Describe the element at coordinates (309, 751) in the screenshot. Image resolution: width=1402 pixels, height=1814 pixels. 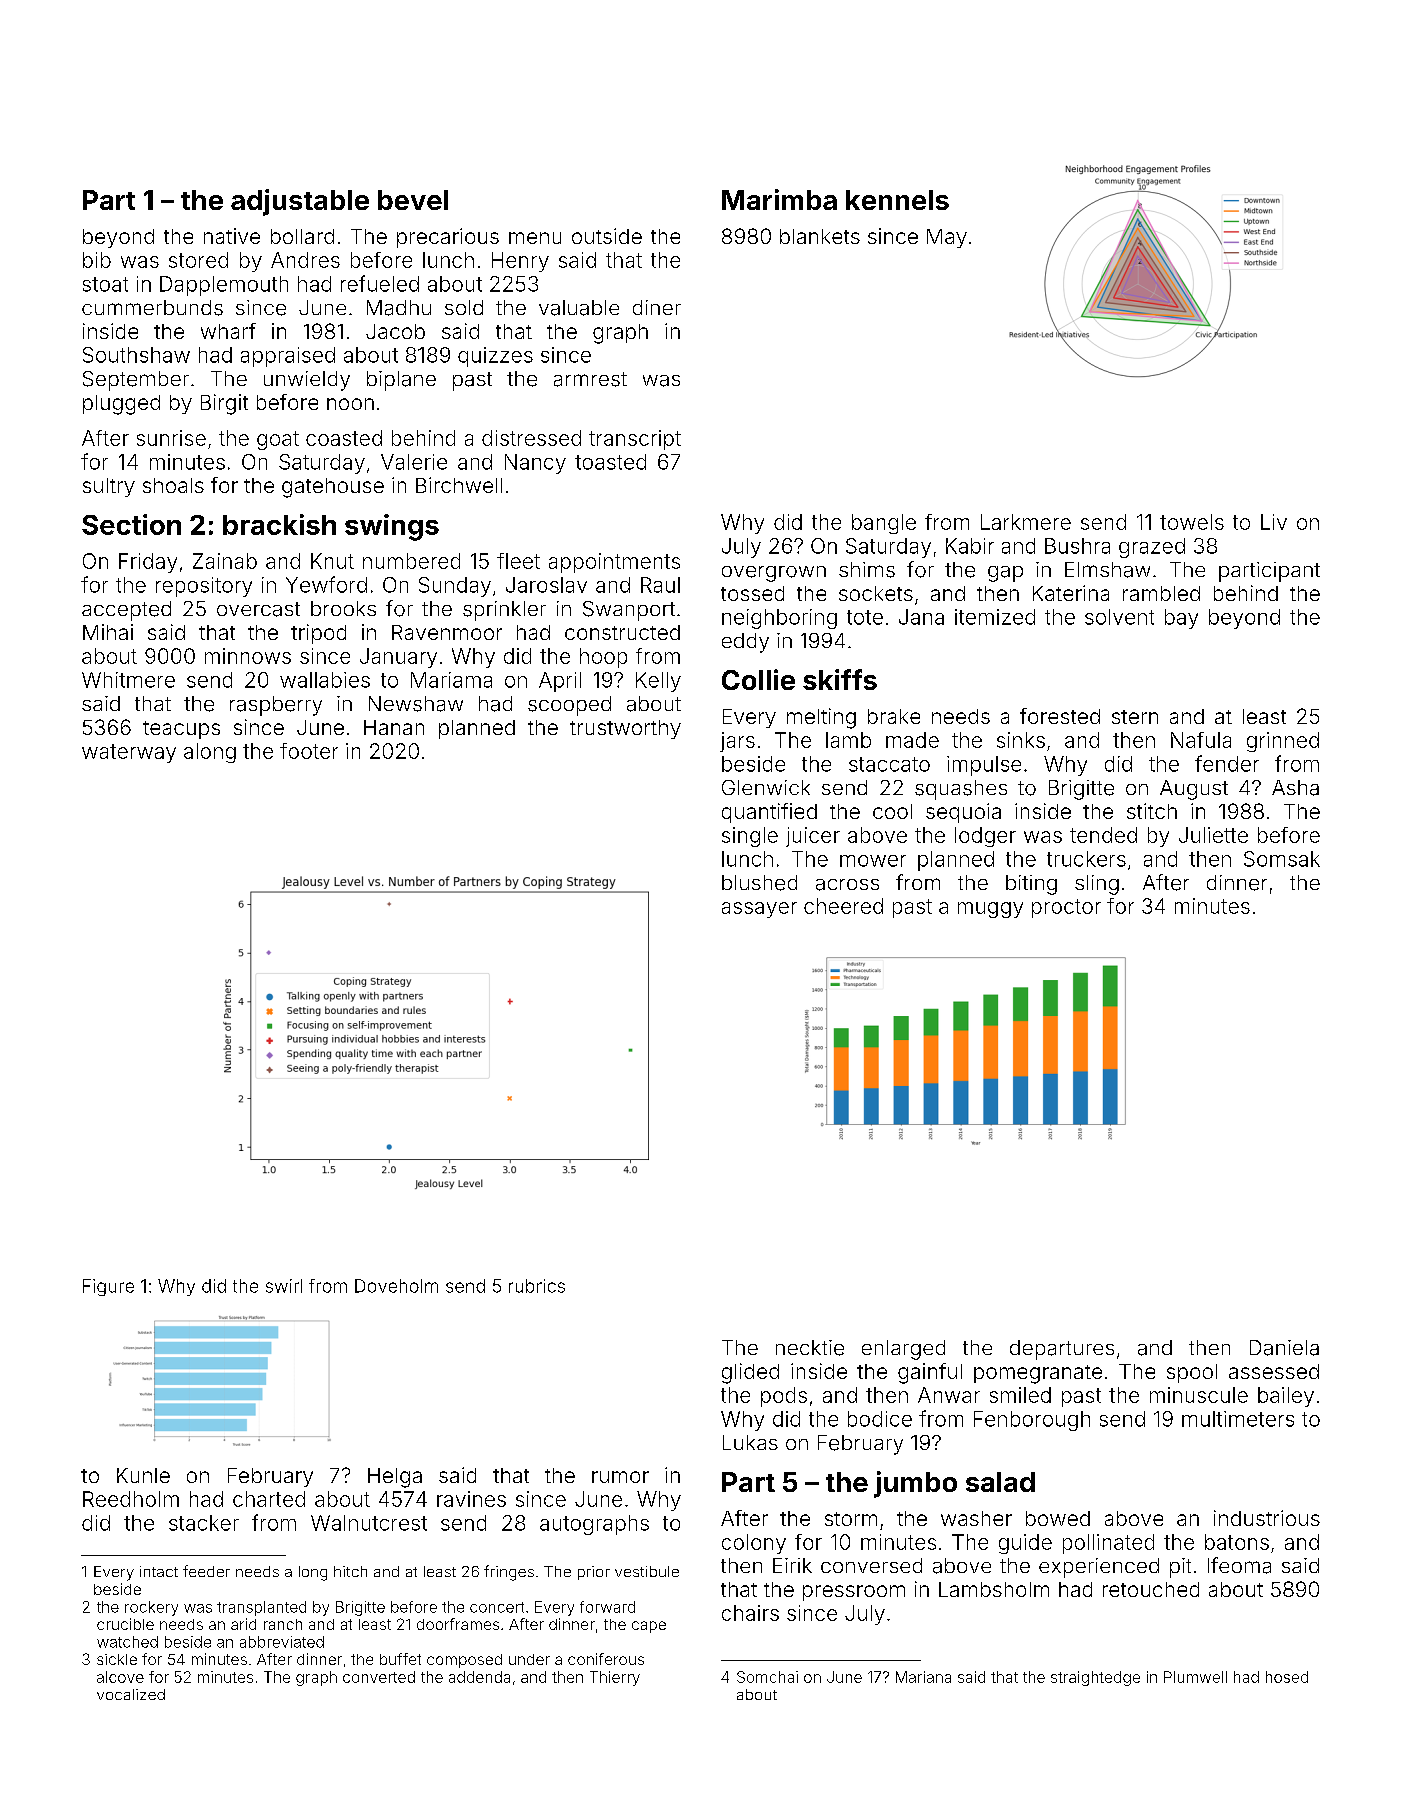
I see `footer` at that location.
